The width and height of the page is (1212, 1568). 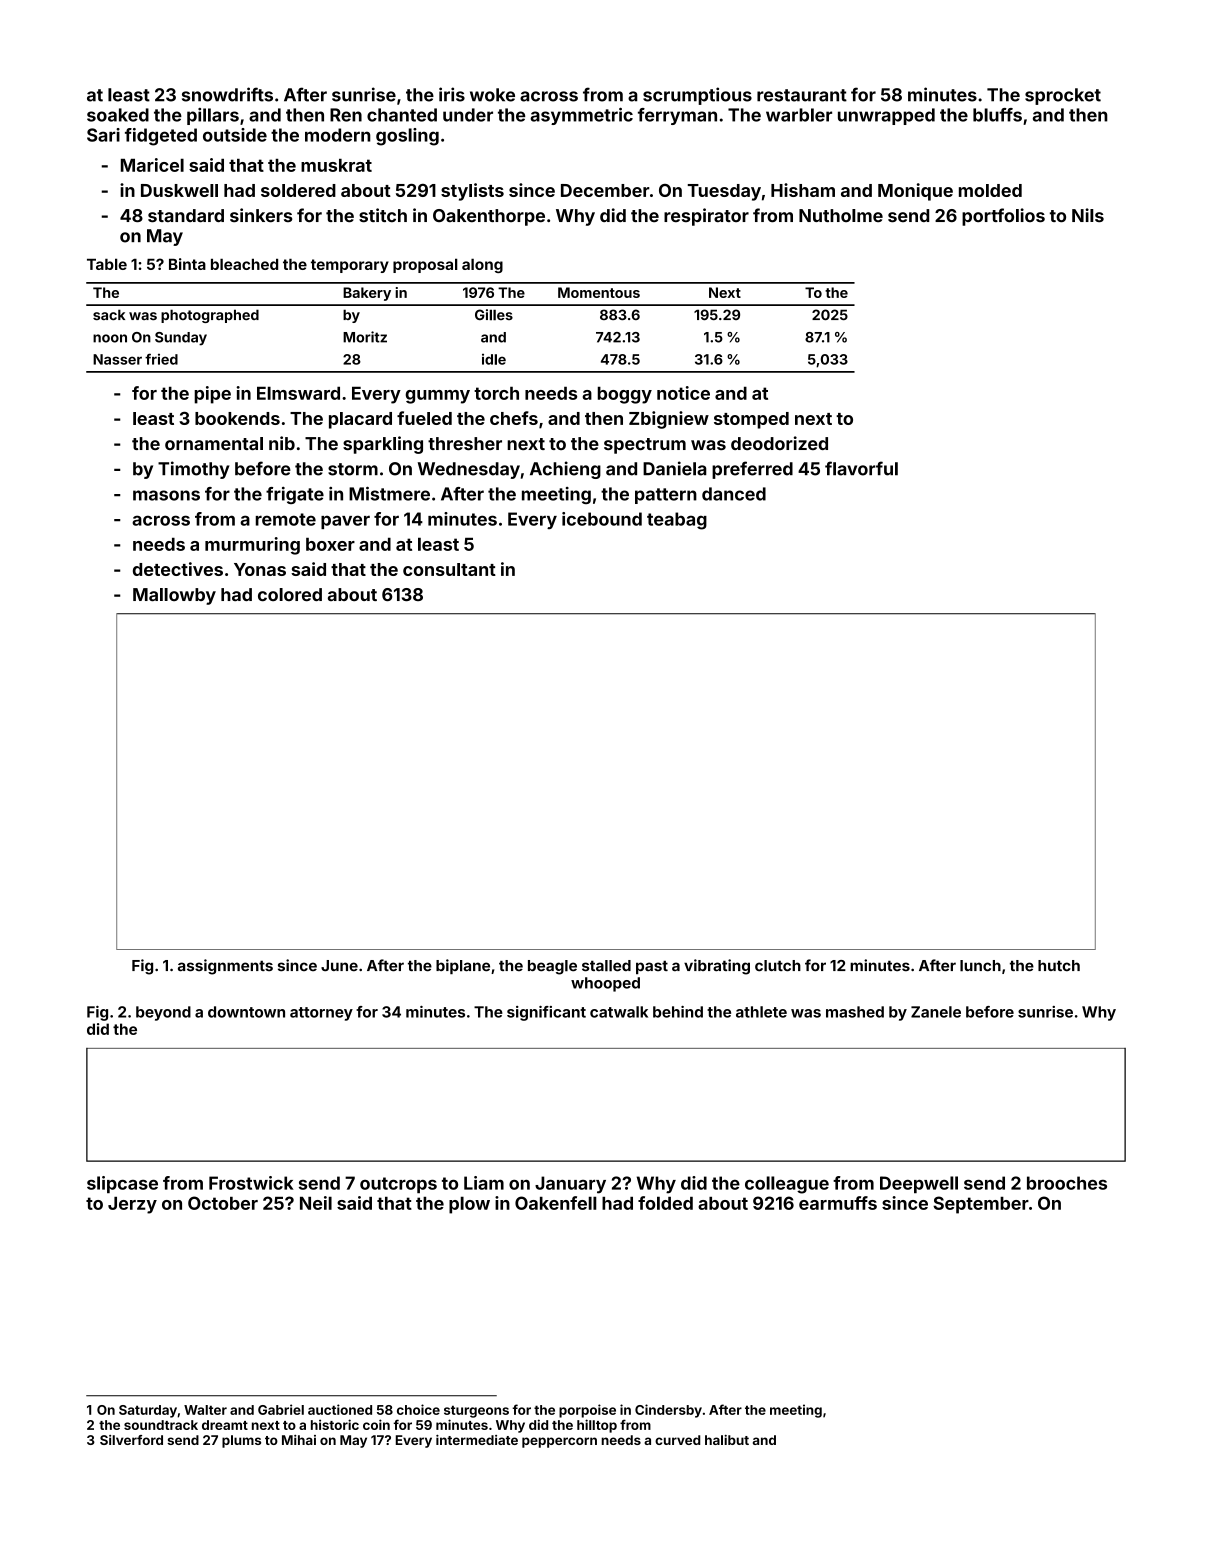 What do you see at coordinates (178, 569) in the page?
I see `detectives` at bounding box center [178, 569].
